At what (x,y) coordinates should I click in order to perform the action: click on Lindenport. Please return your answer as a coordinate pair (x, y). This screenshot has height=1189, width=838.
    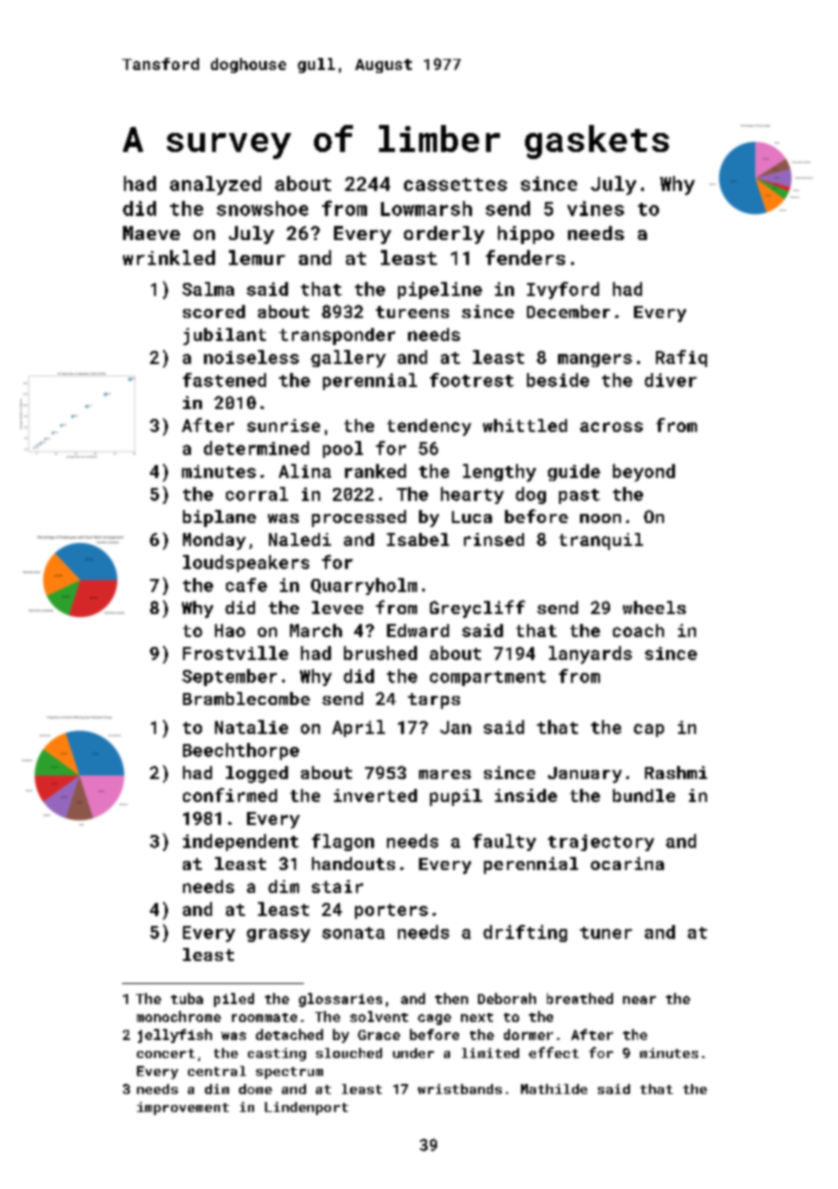
    Looking at the image, I should click on (306, 1108).
